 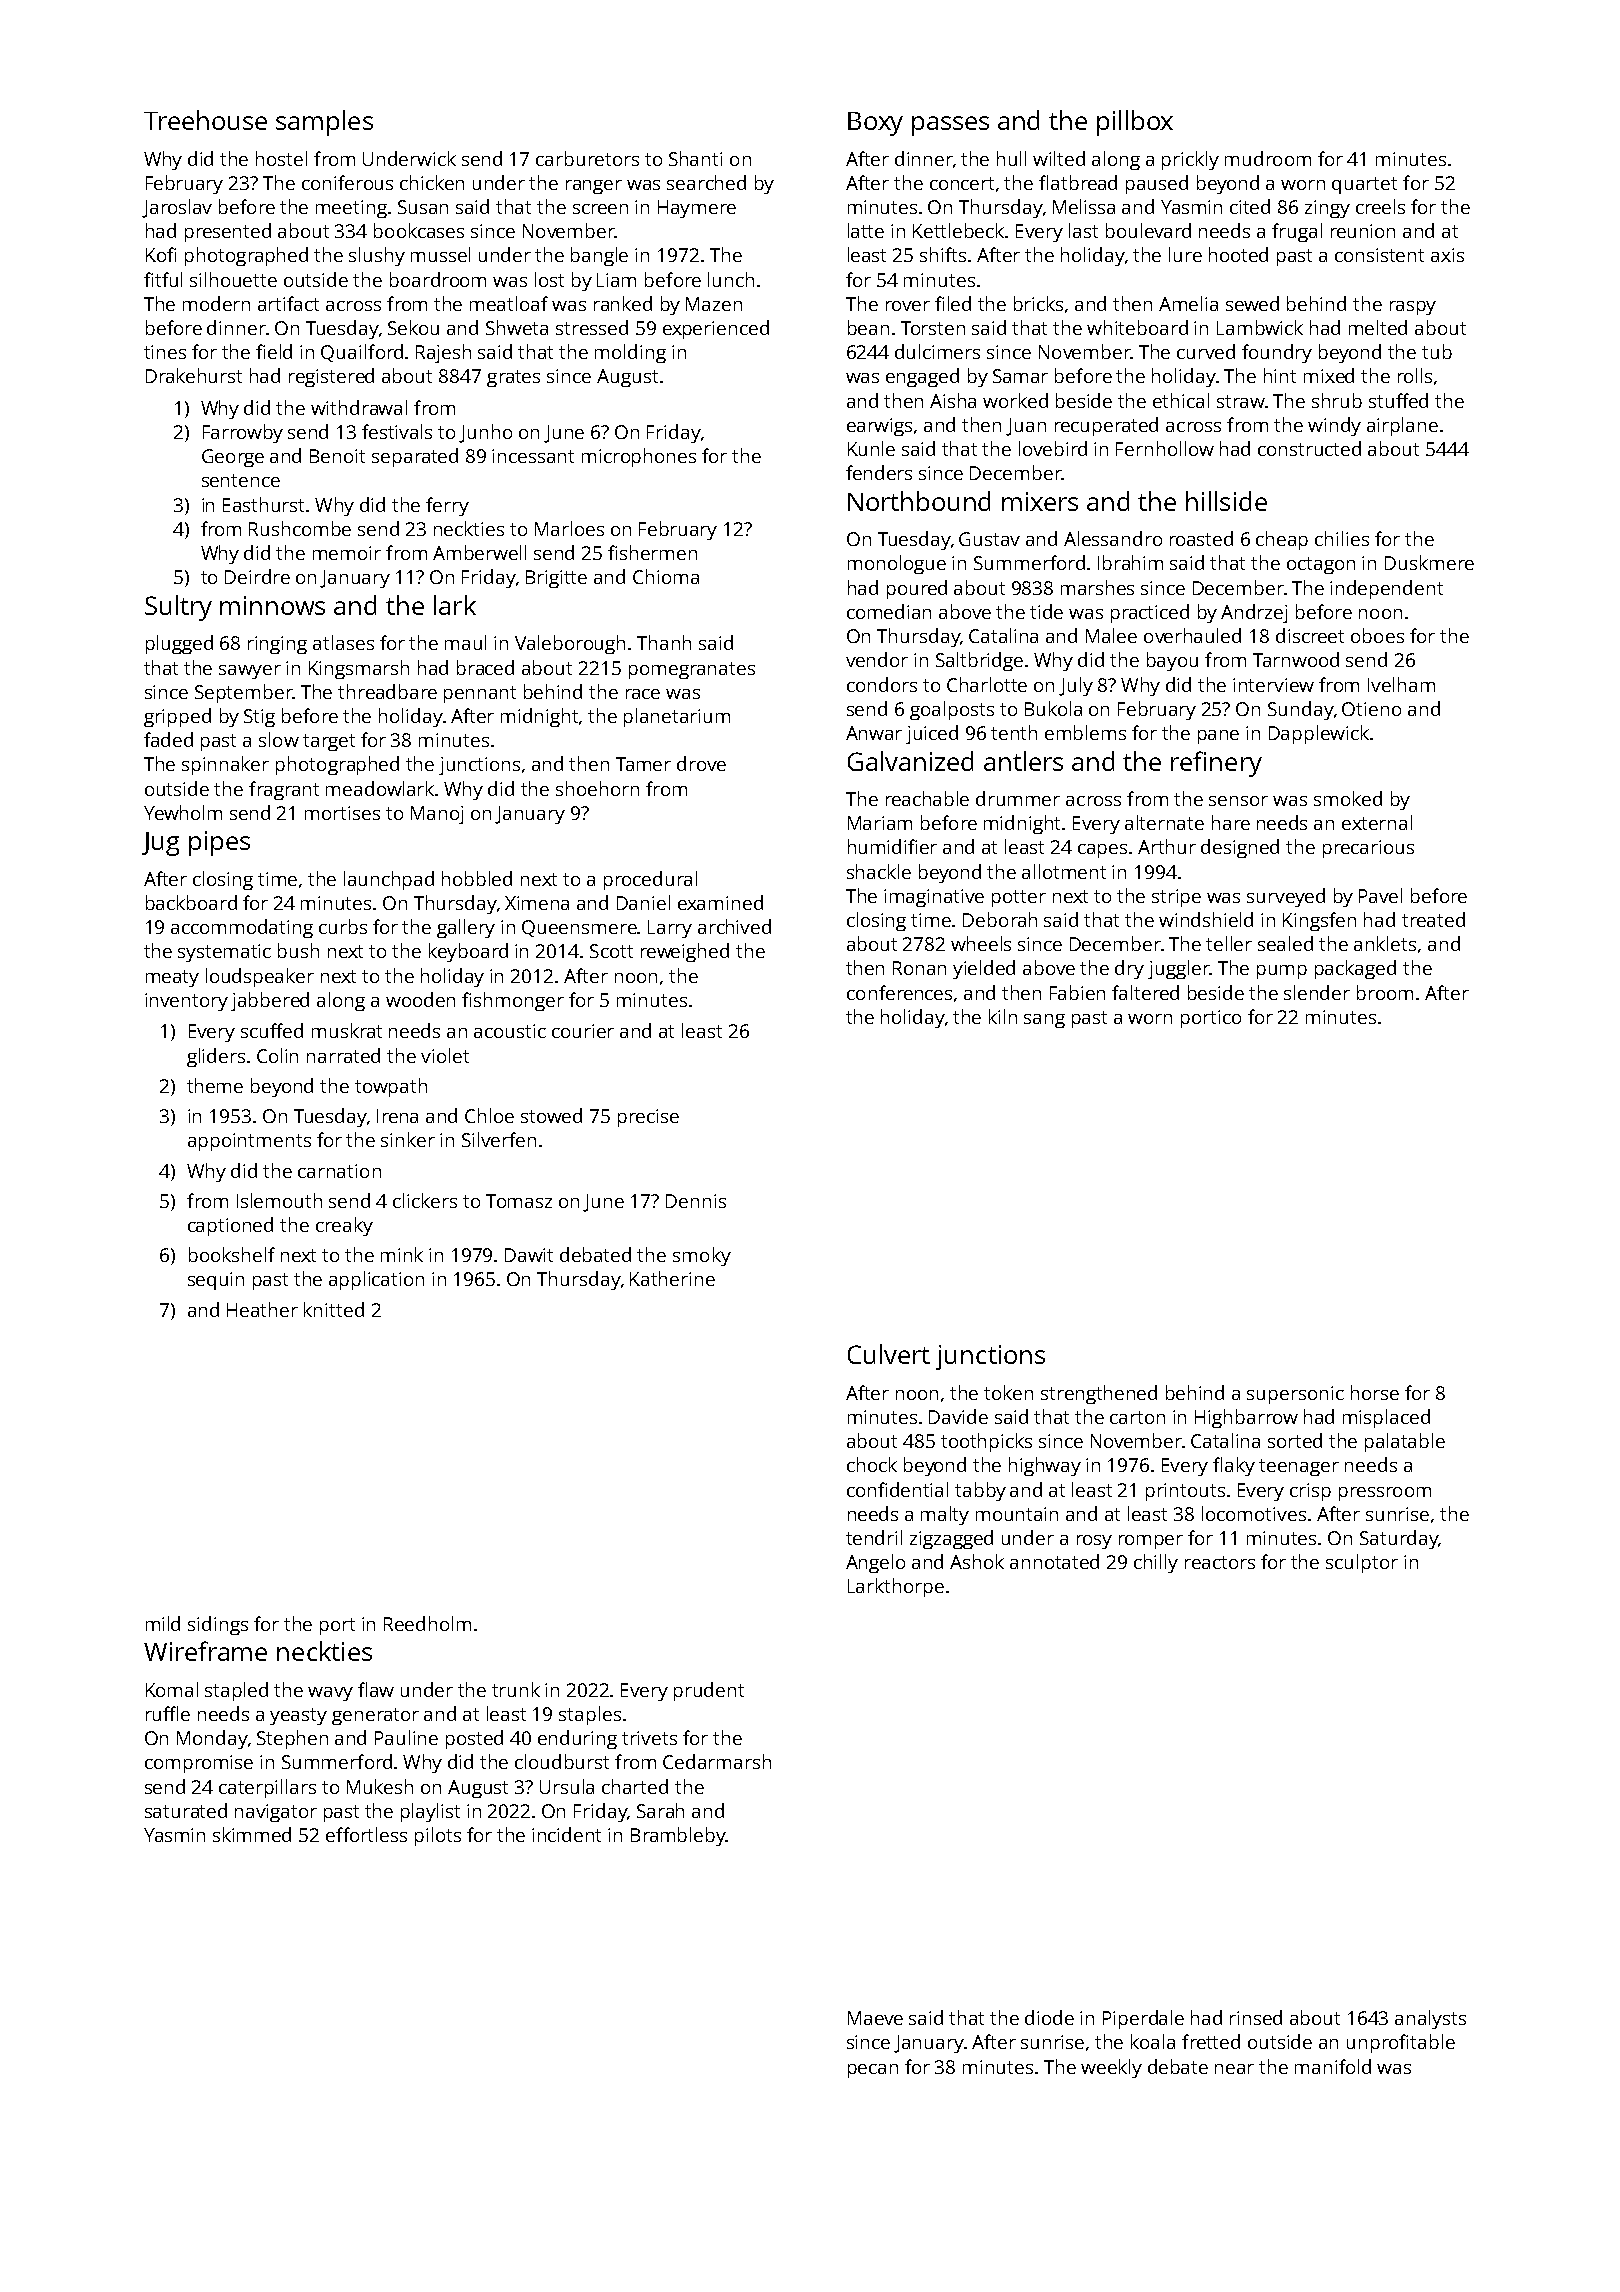 I want to click on bookshelf, so click(x=232, y=1254).
